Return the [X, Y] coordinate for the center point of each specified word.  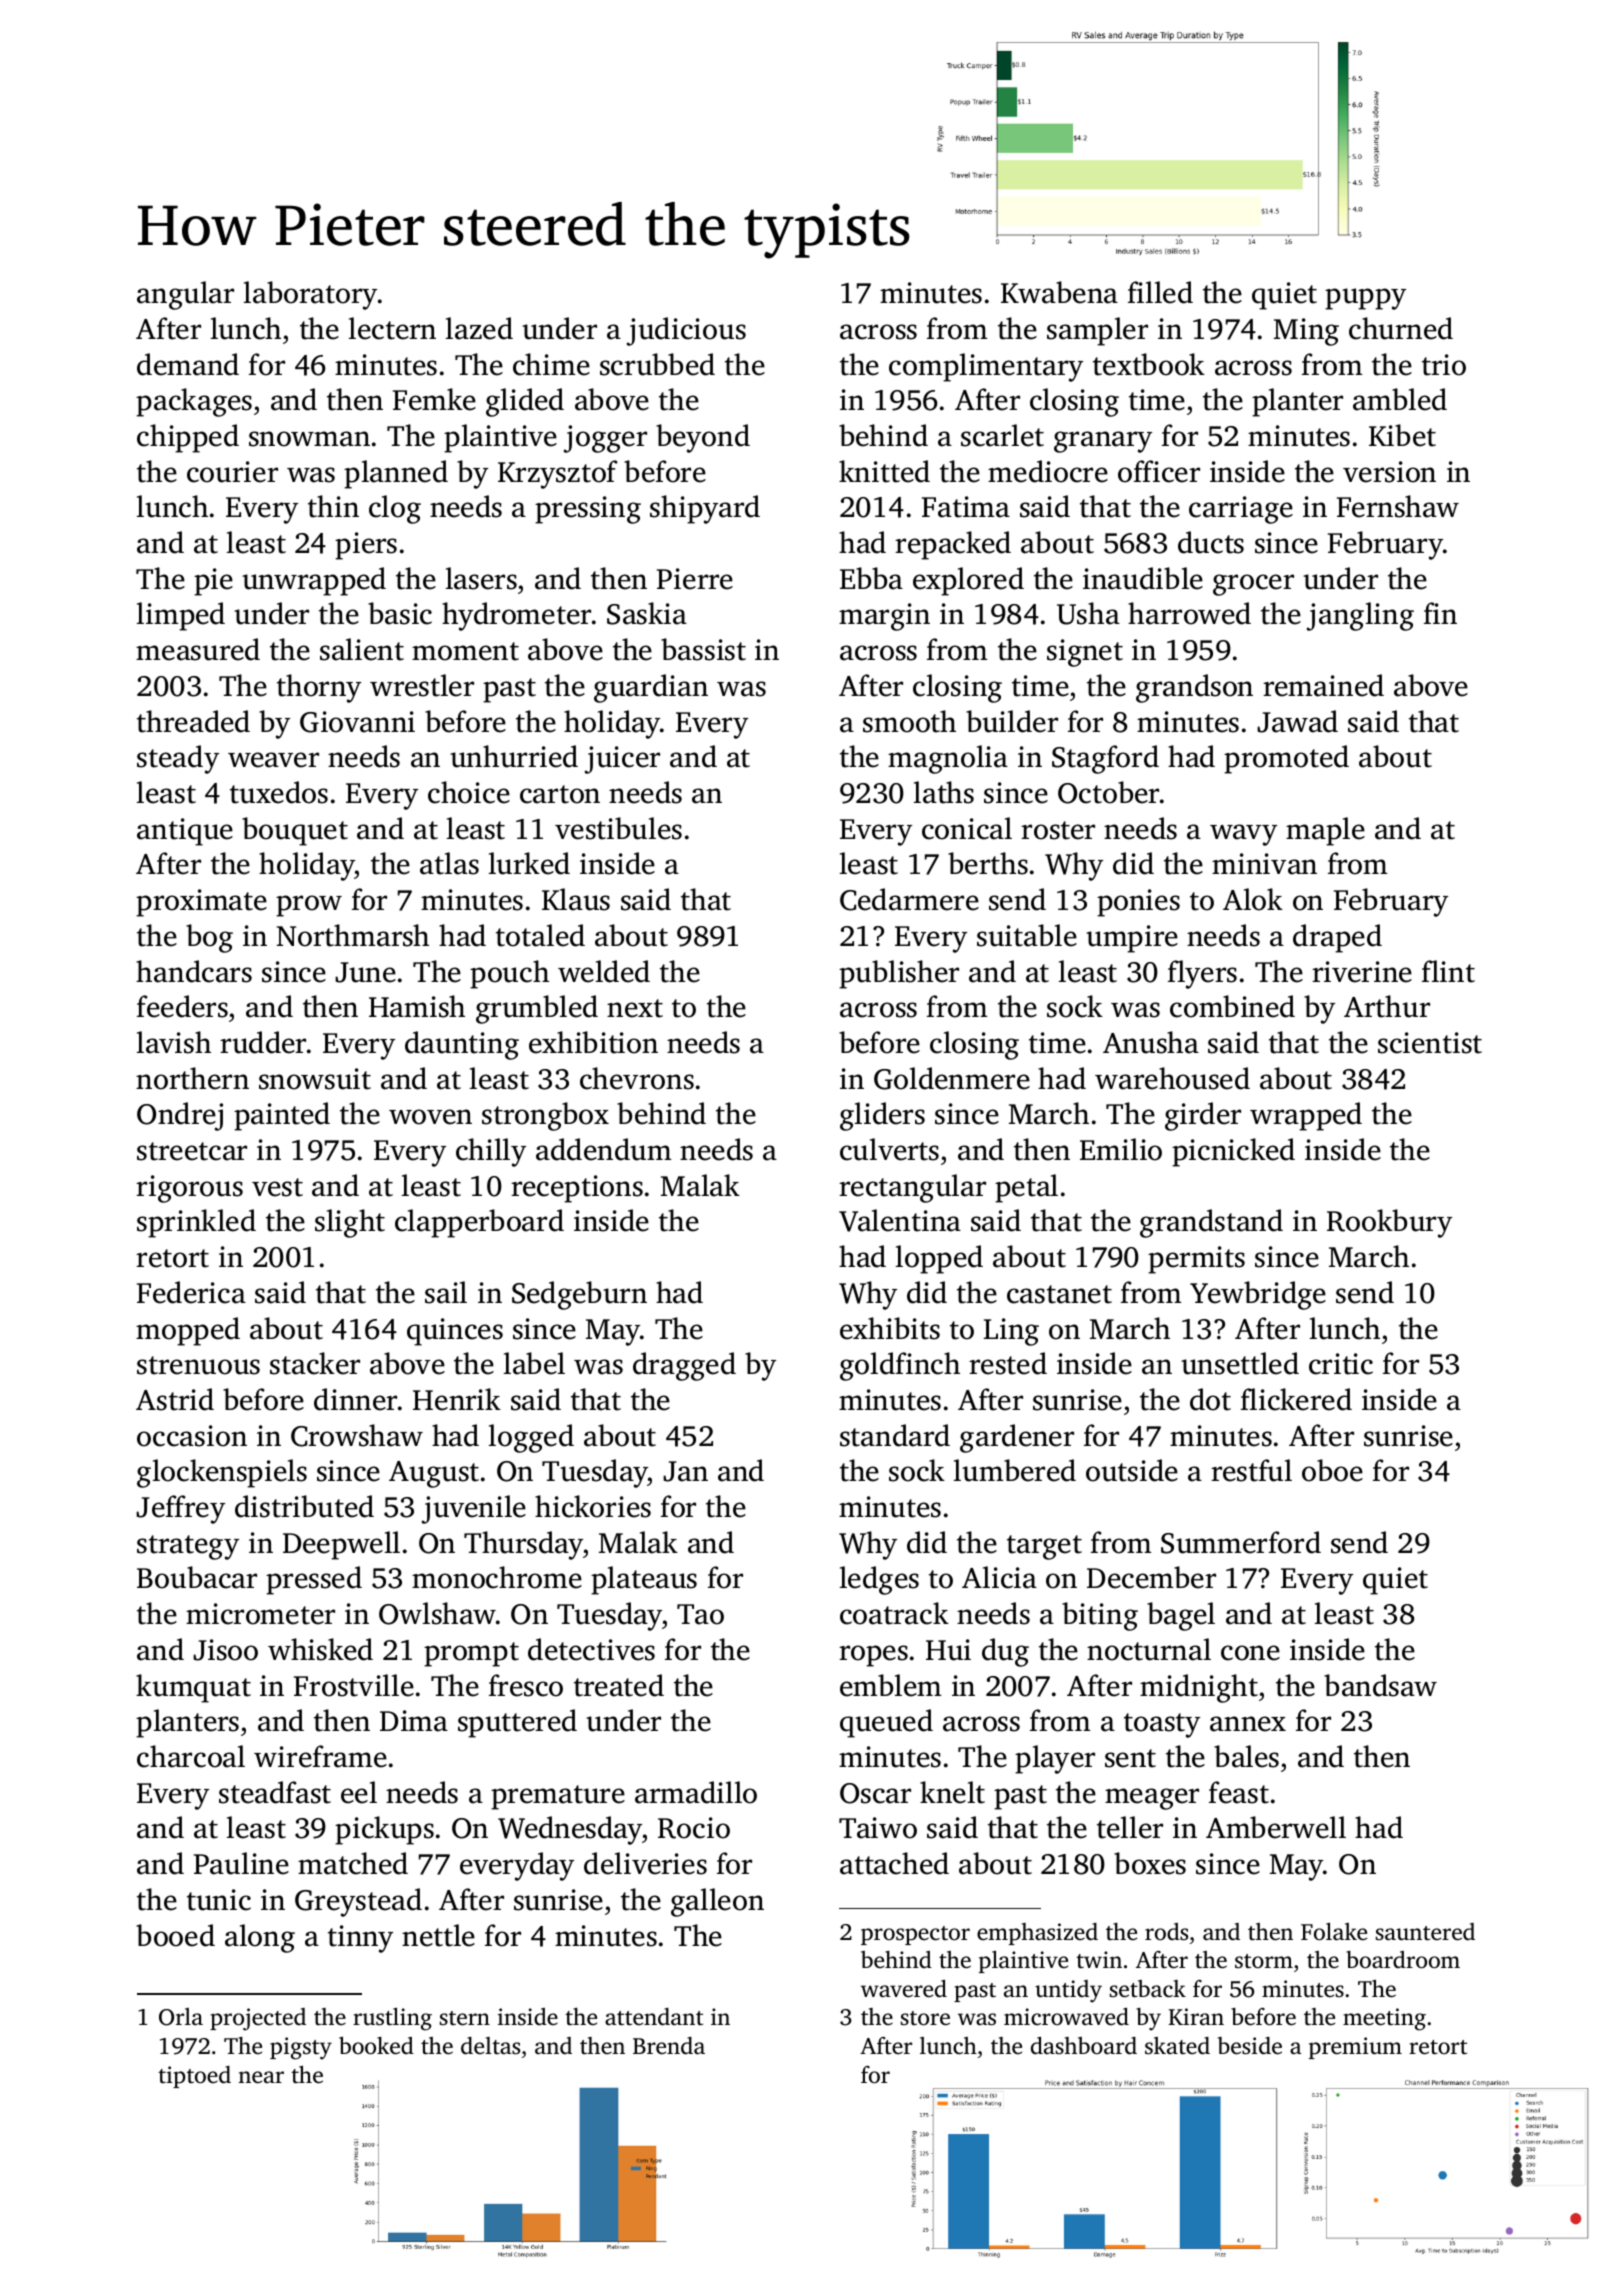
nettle [438, 1935]
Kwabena [1059, 292]
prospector [915, 1935]
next [635, 1008]
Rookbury [1389, 1223]
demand [188, 364]
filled [1160, 292]
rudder [263, 1042]
